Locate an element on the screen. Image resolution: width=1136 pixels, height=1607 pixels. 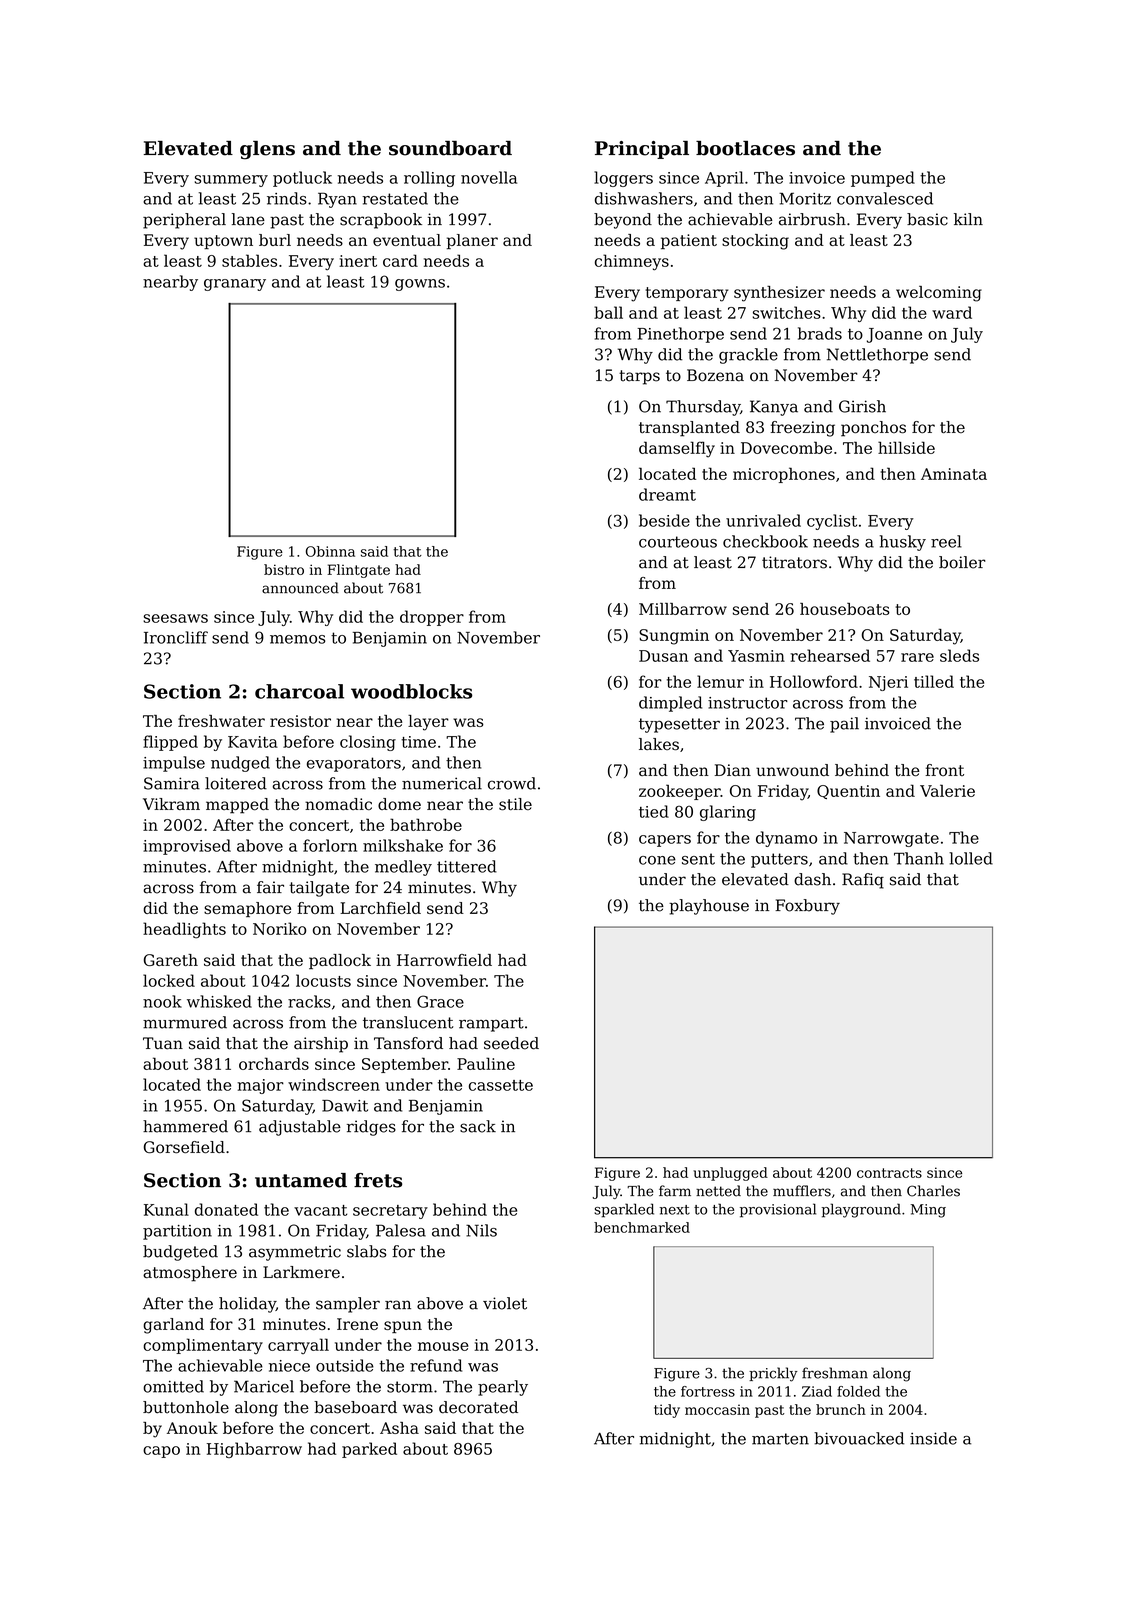
sparkled is located at coordinates (624, 1210).
